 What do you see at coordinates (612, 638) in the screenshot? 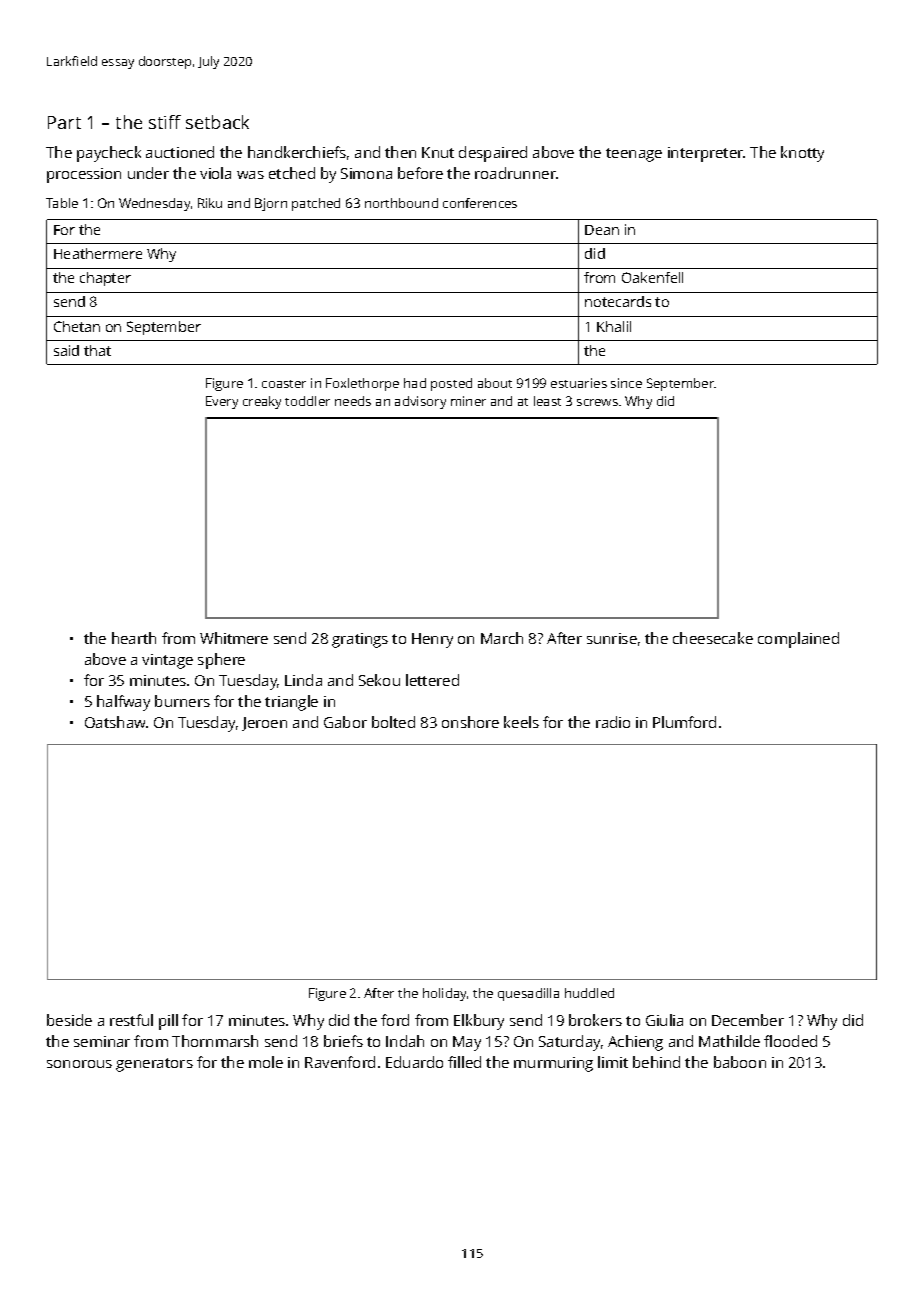
I see `sunrise` at bounding box center [612, 638].
